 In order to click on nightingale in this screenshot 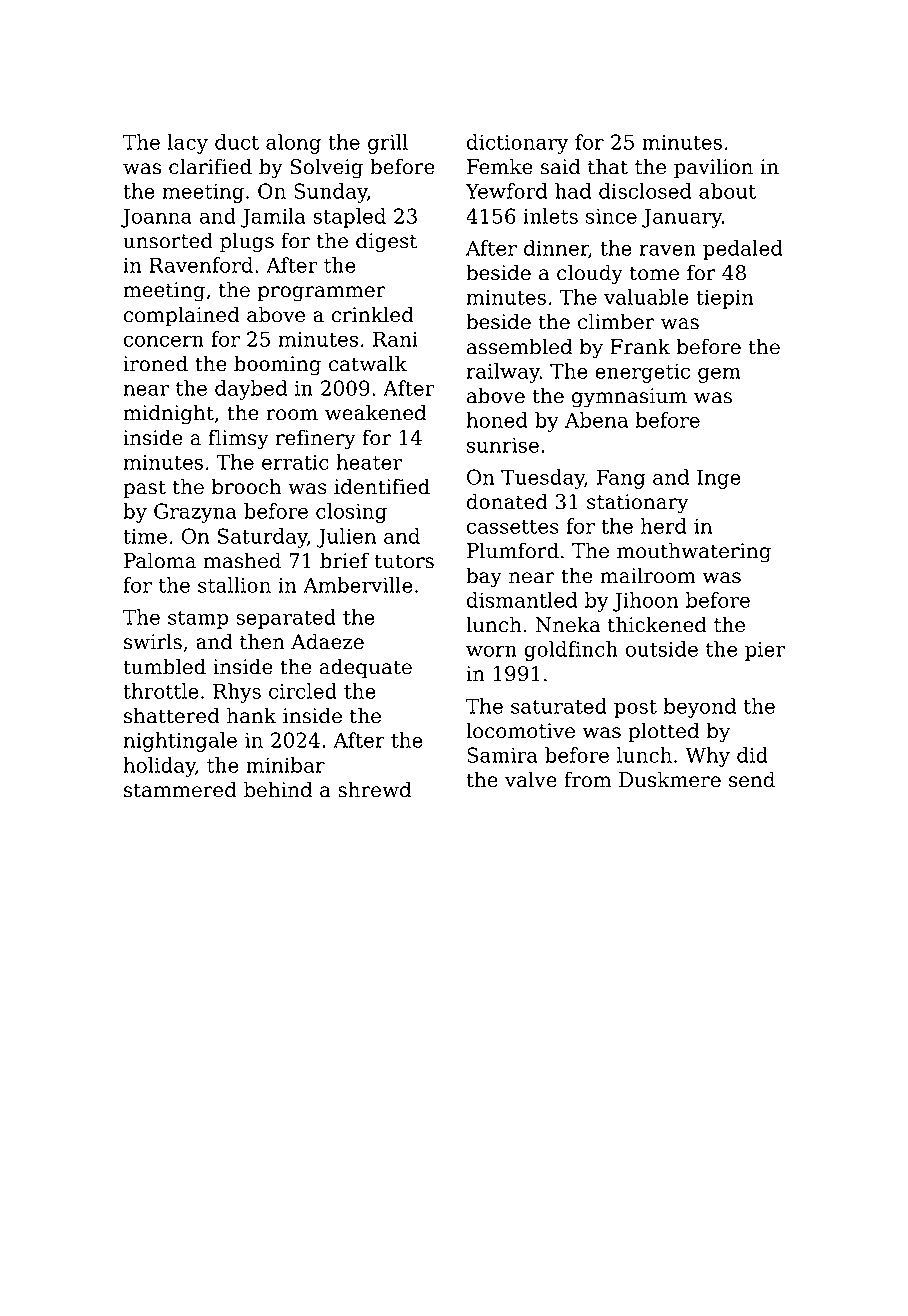, I will do `click(180, 742)`.
